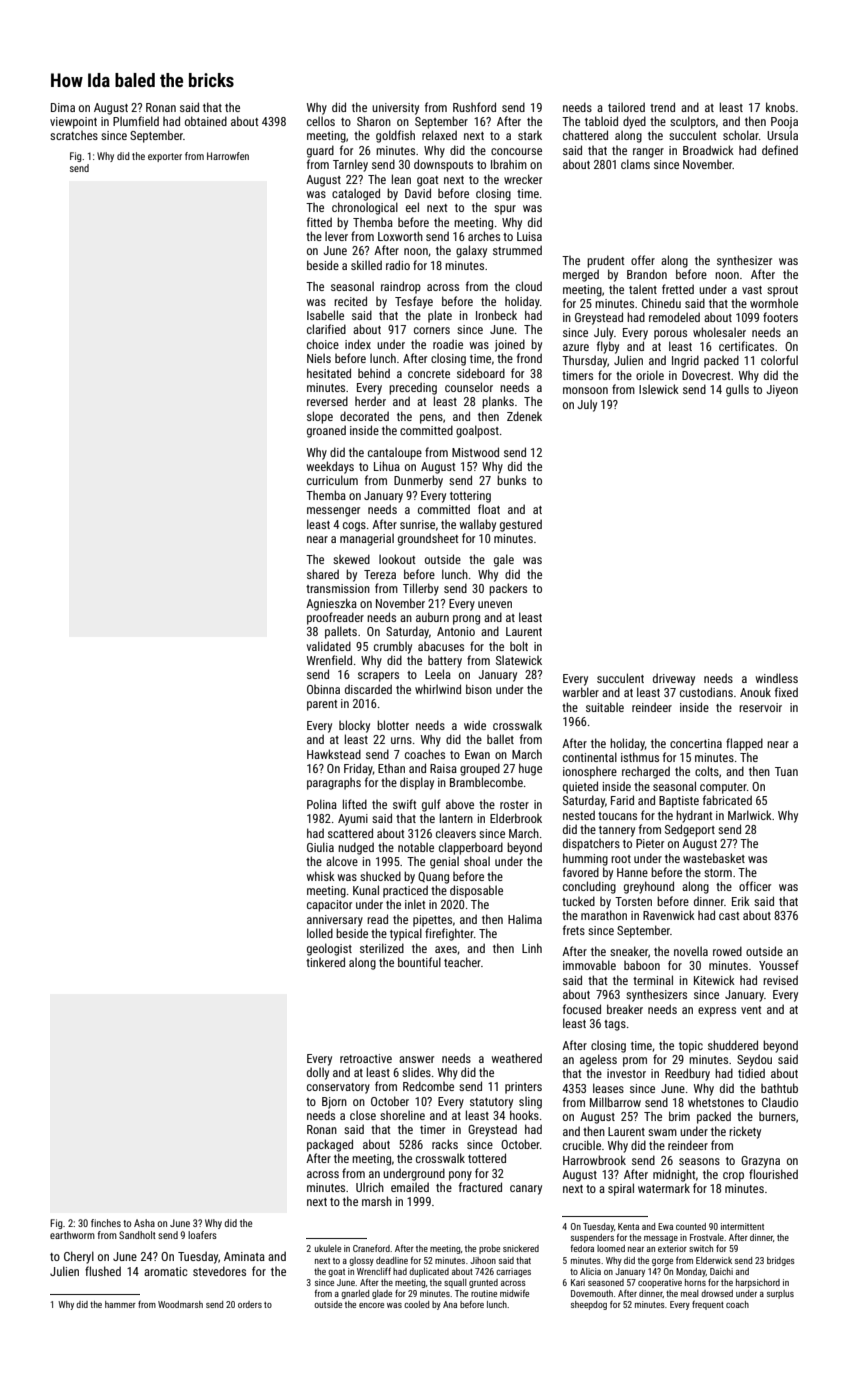 Image resolution: width=849 pixels, height=1400 pixels. Describe the element at coordinates (592, 1238) in the document. I see `suspenders` at that location.
